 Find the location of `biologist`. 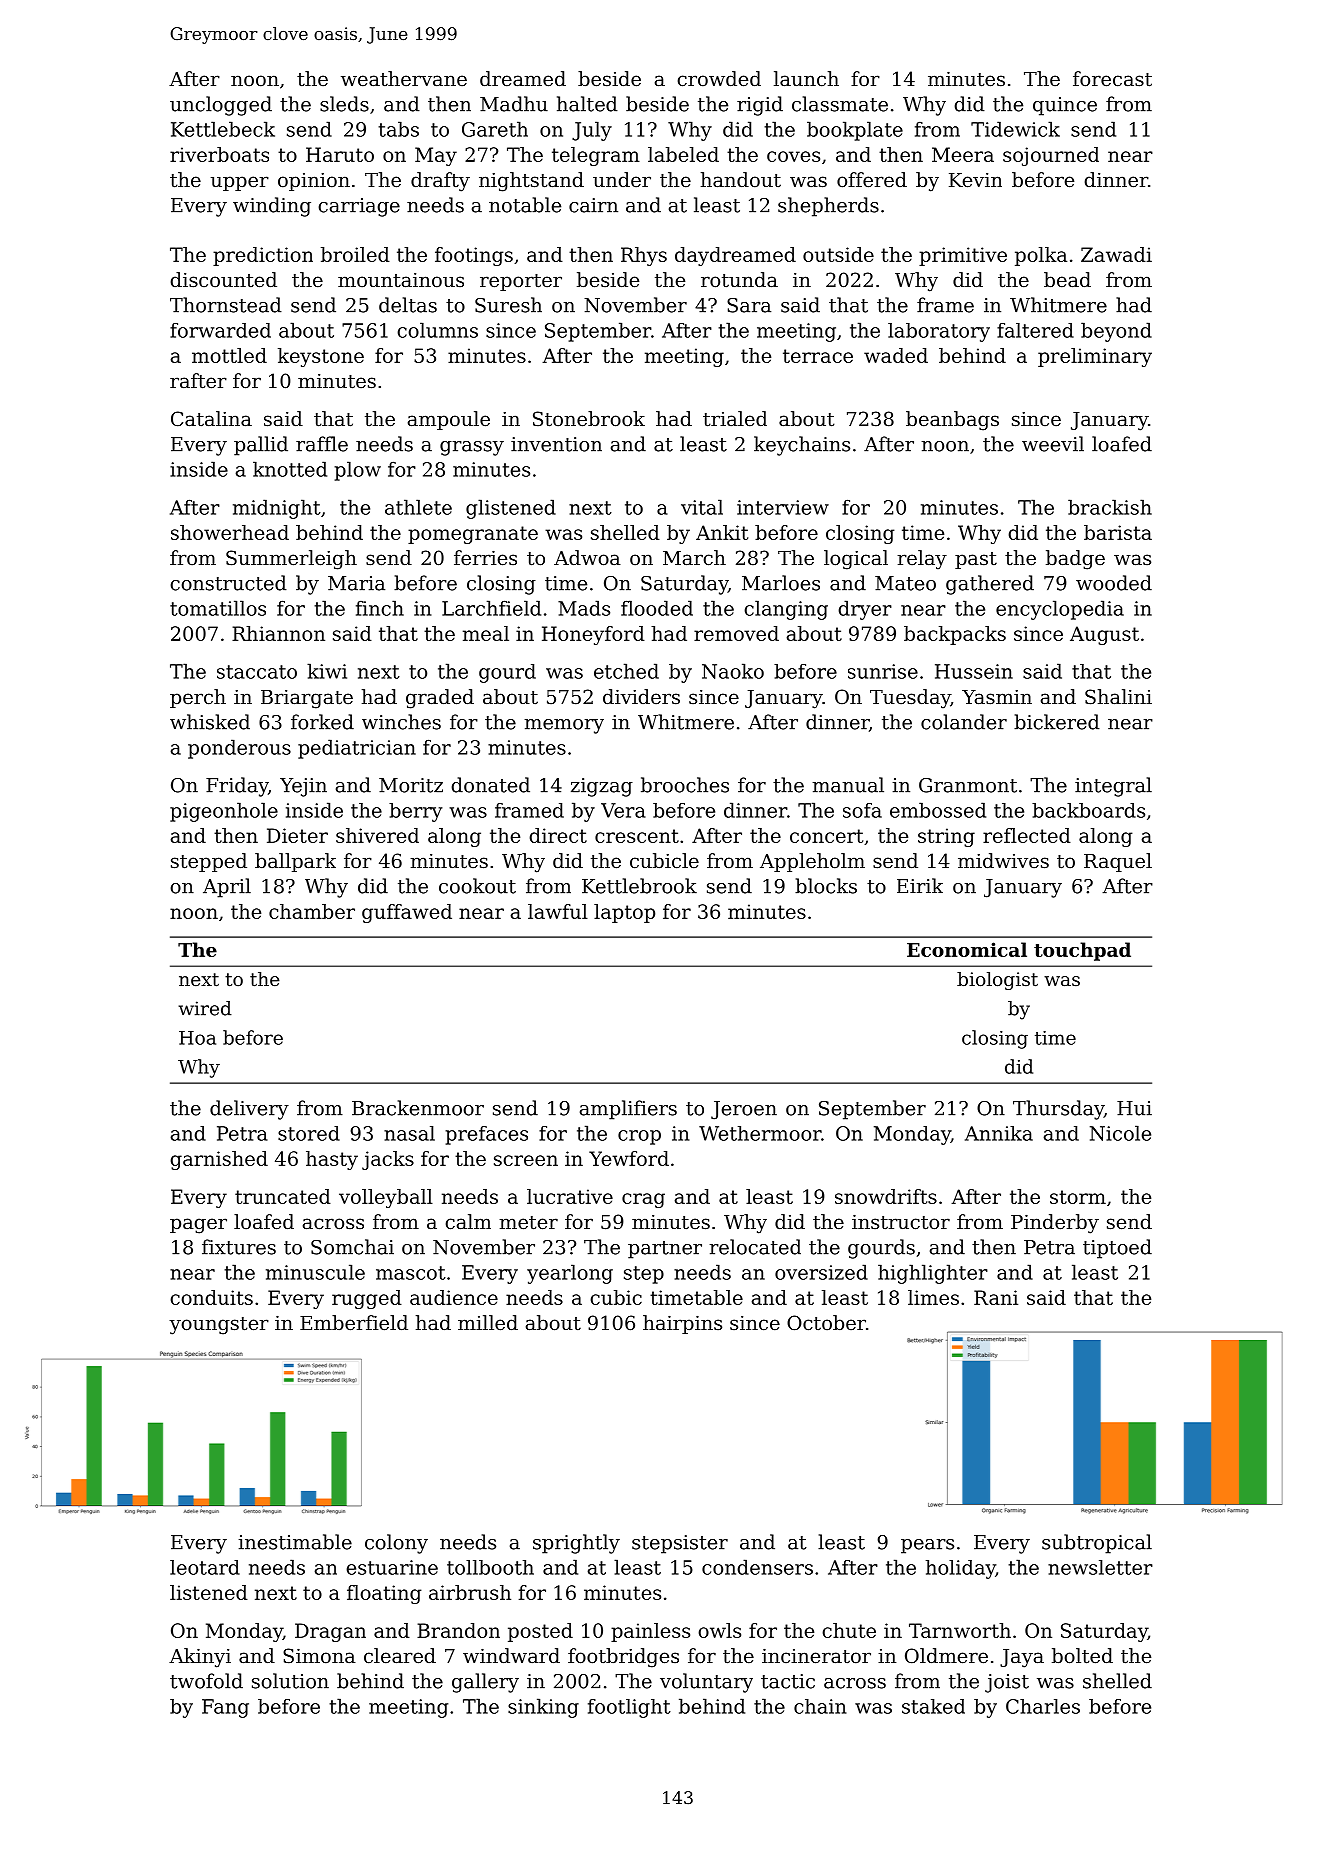

biologist is located at coordinates (997, 981).
